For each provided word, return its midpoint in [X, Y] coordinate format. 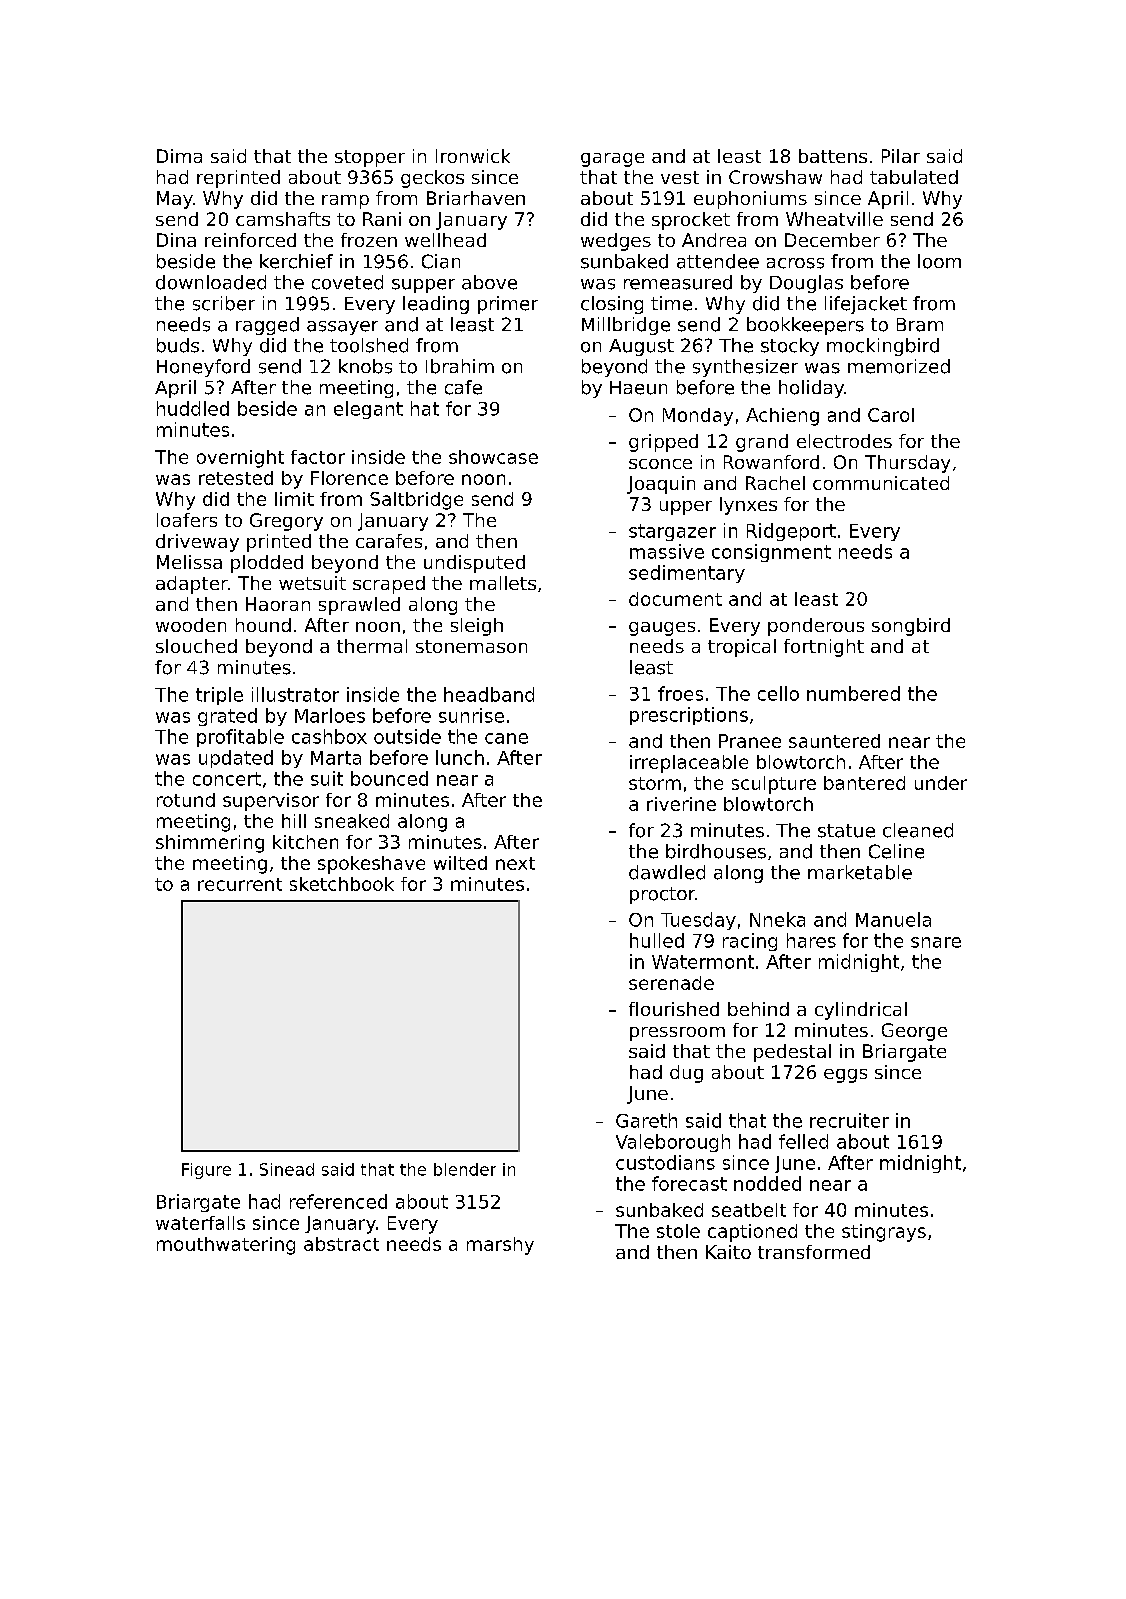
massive [667, 551]
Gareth [646, 1120]
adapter [192, 585]
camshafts [283, 219]
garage [612, 160]
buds [178, 345]
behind [758, 1009]
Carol [891, 415]
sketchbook [342, 884]
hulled [657, 940]
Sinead [287, 1169]
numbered [853, 693]
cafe [463, 387]
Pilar [901, 156]
